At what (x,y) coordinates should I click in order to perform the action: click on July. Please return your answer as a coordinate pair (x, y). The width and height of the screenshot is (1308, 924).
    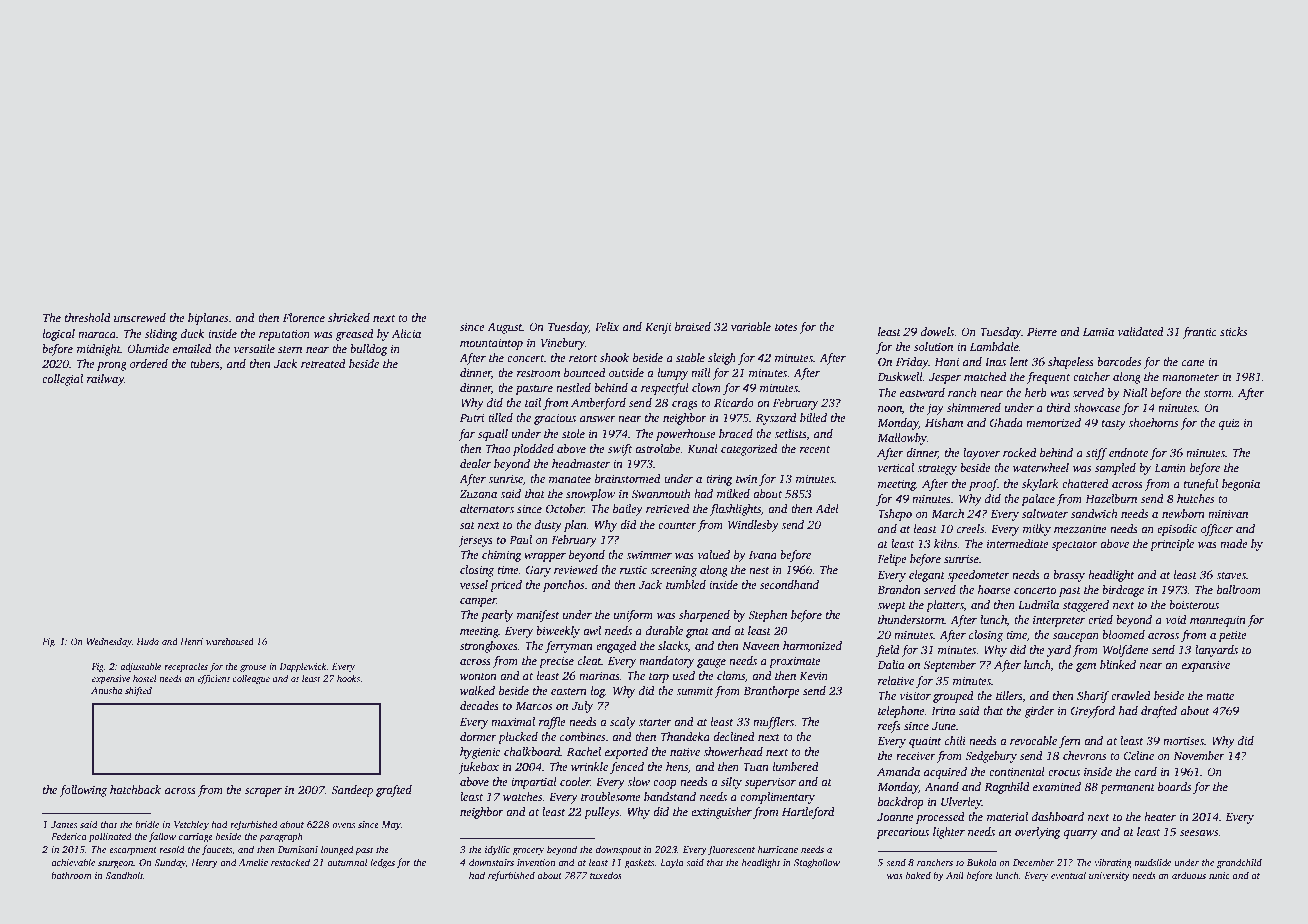
    Looking at the image, I should click on (582, 707).
